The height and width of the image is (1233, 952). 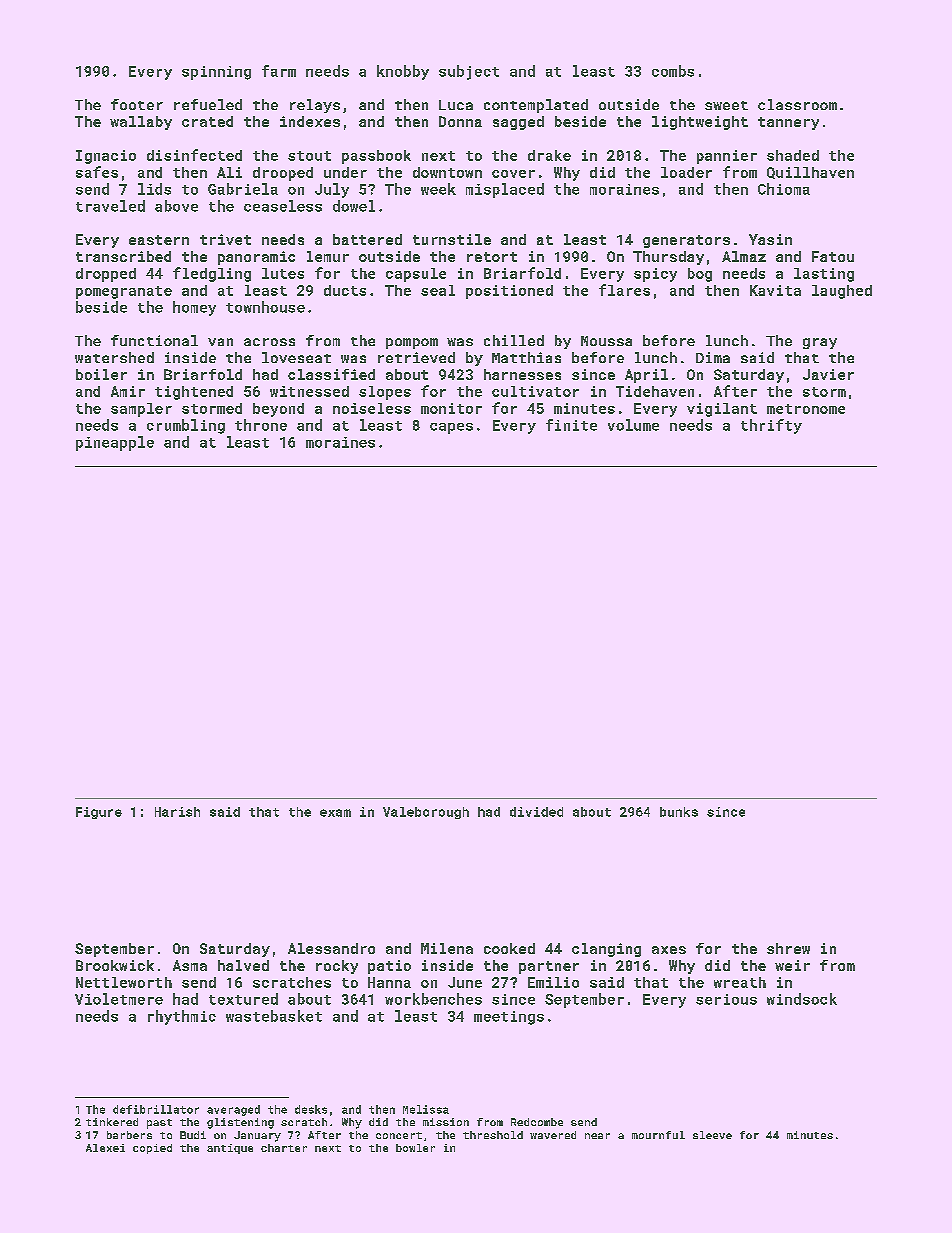 What do you see at coordinates (403, 72) in the image?
I see `knobby` at bounding box center [403, 72].
